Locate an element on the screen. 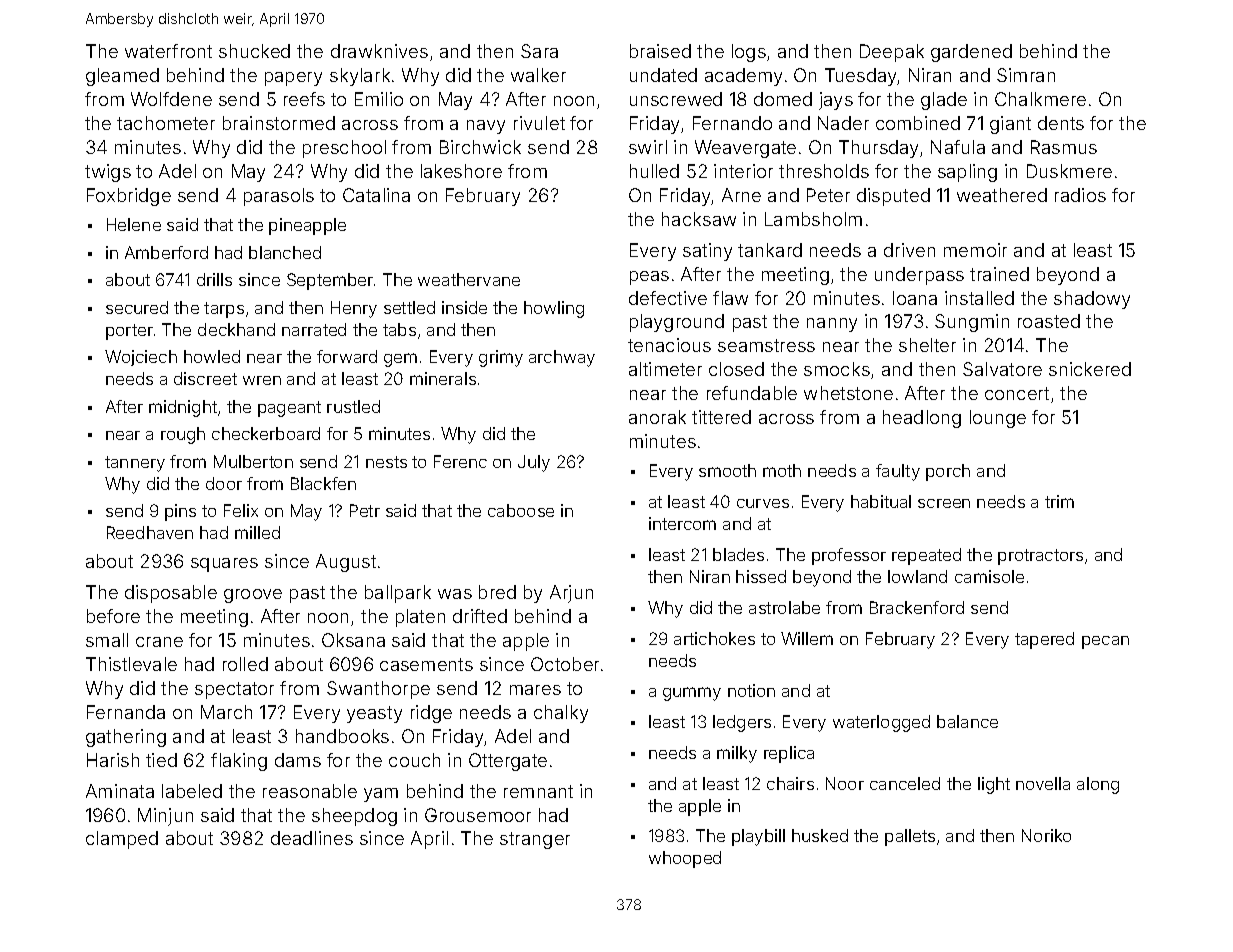 The width and height of the screenshot is (1233, 952). waterlogged is located at coordinates (881, 723).
